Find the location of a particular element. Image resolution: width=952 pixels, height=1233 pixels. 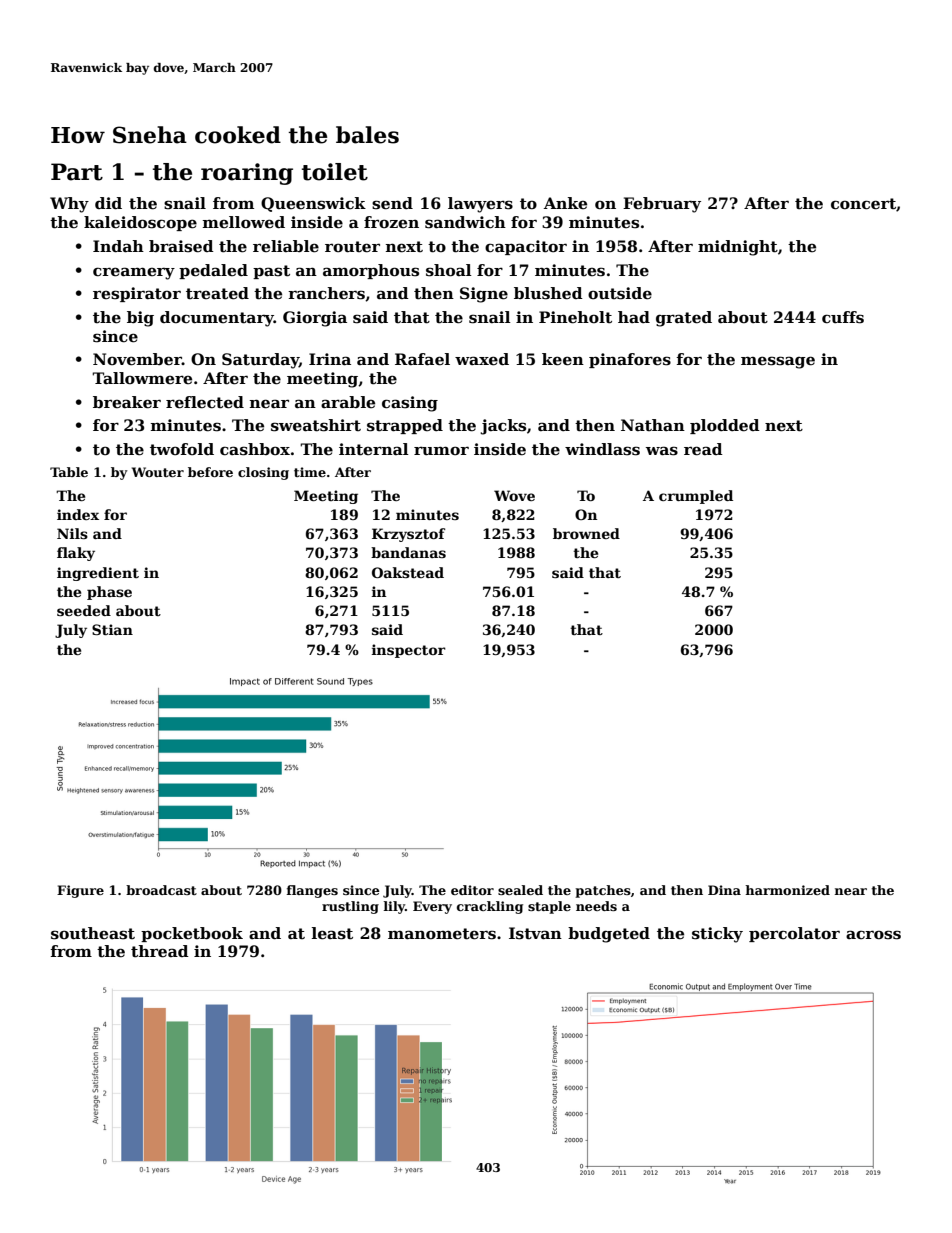

blushed is located at coordinates (548, 293).
